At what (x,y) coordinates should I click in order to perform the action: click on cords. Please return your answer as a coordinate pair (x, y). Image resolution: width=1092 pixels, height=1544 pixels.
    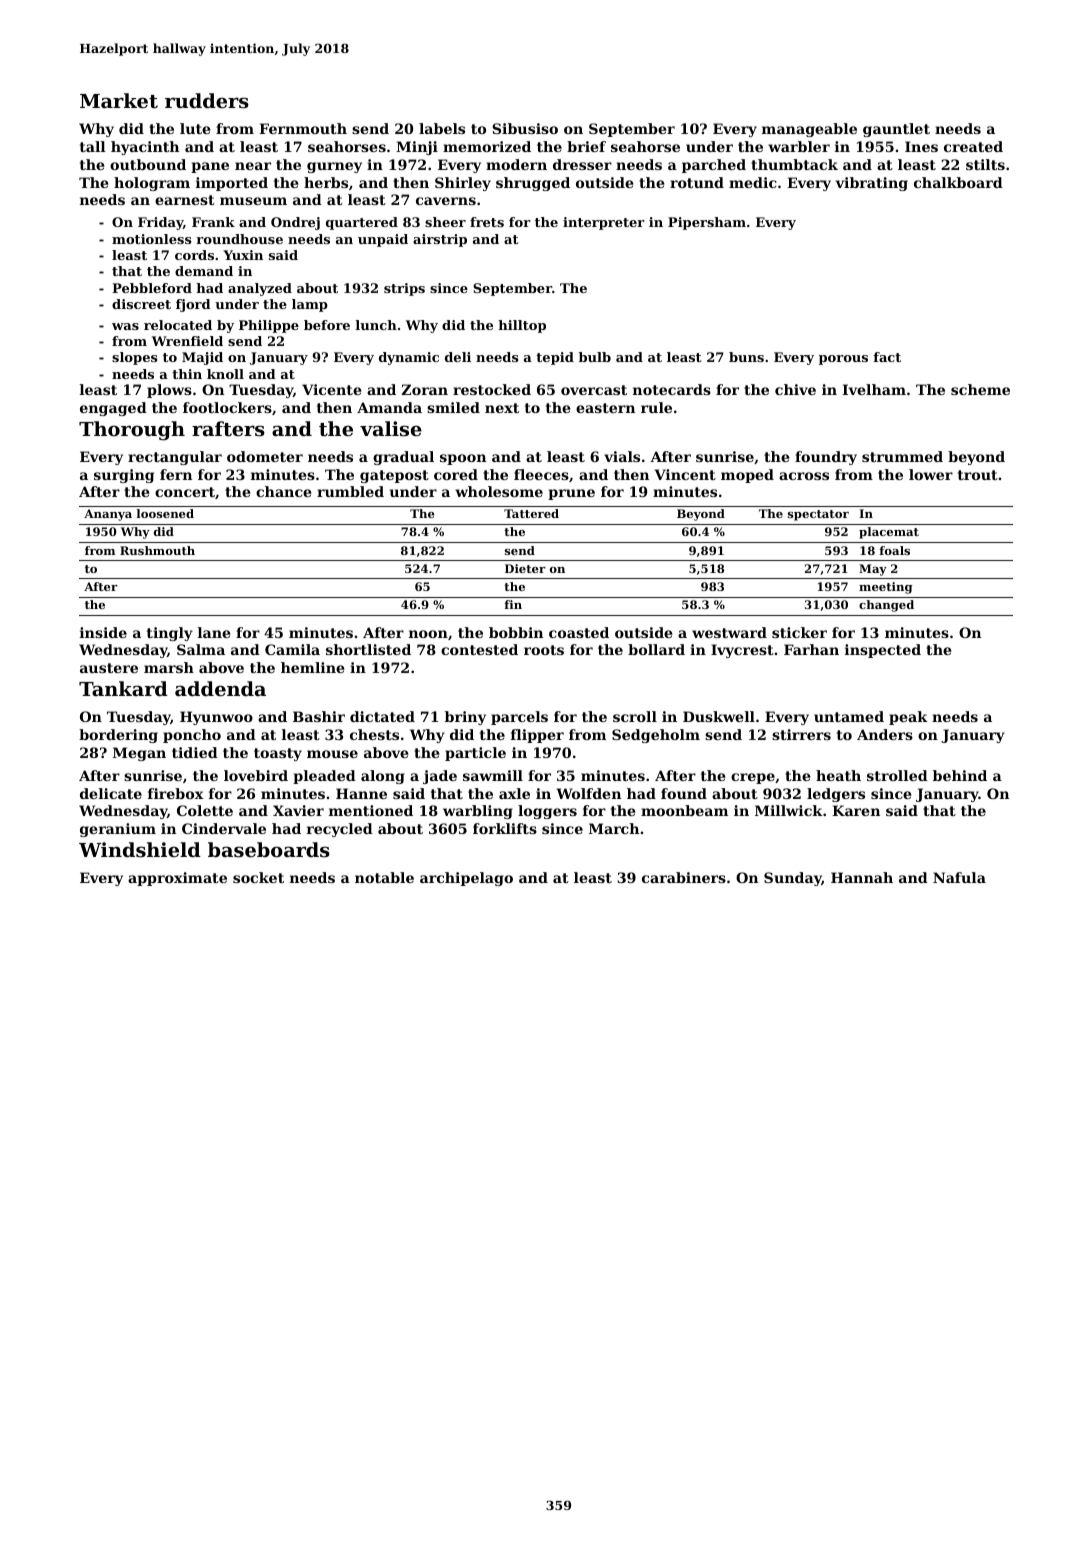
    Looking at the image, I should click on (194, 255).
